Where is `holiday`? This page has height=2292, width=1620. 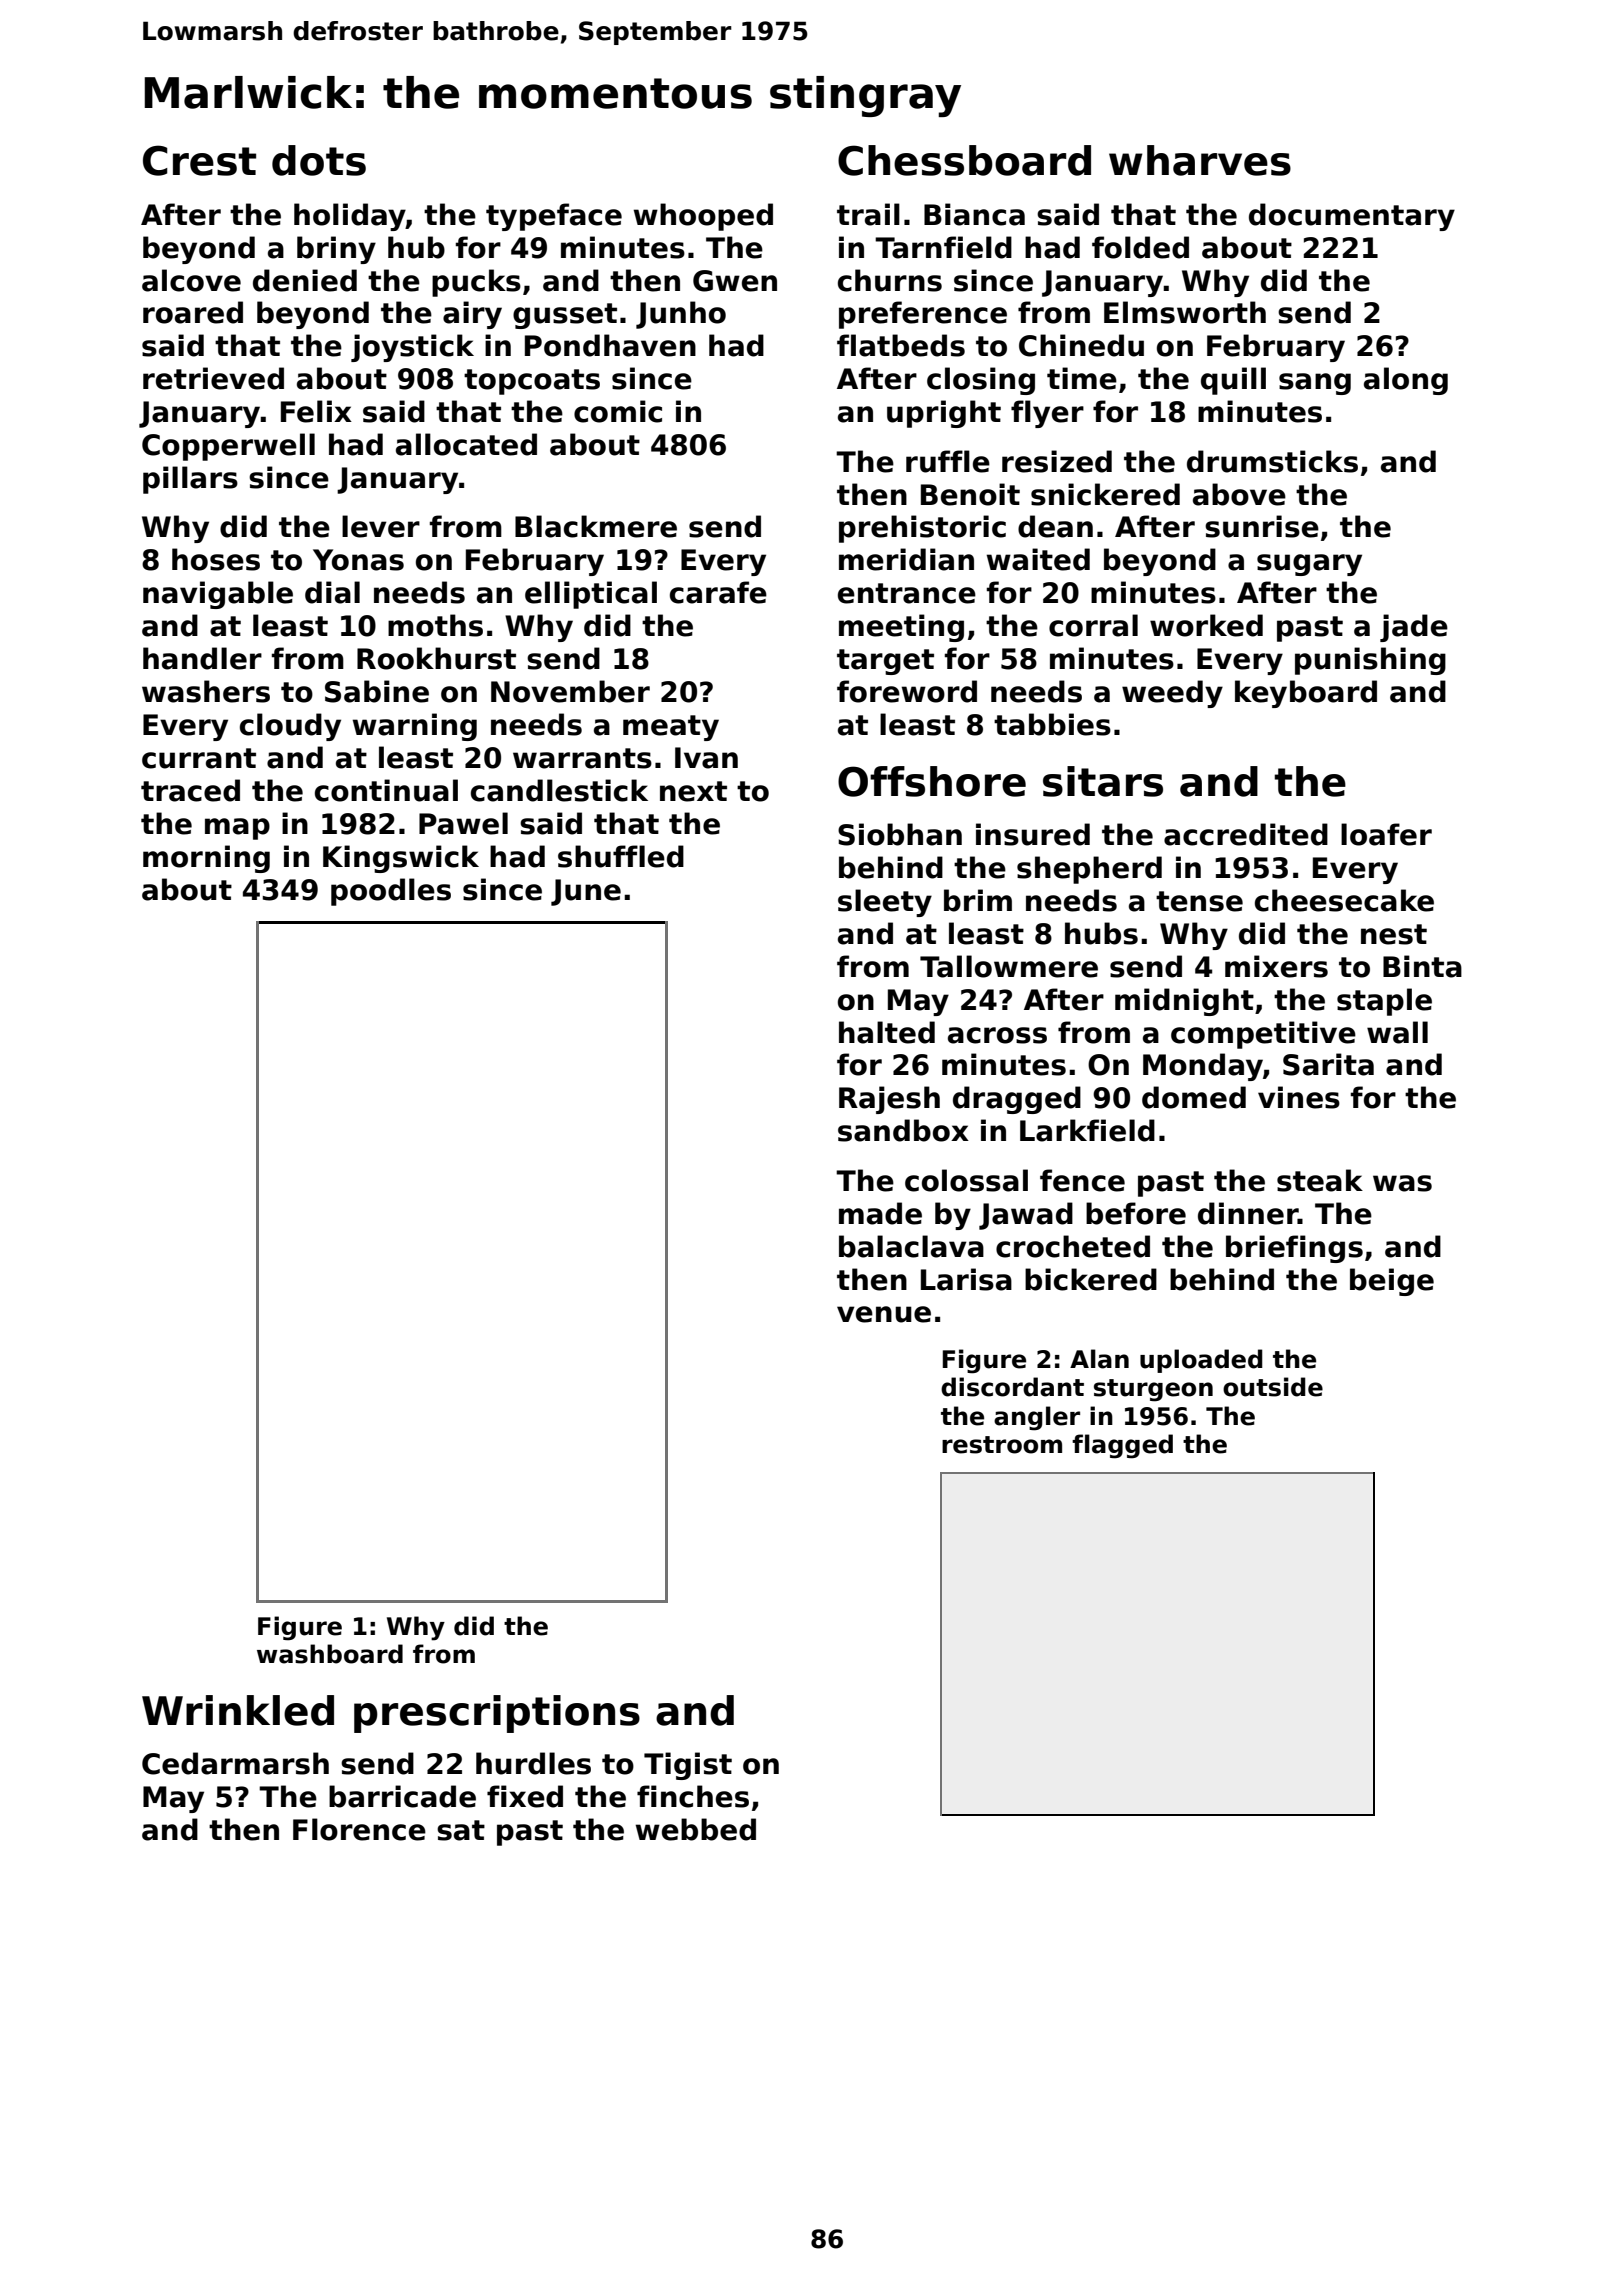
holiday is located at coordinates (350, 217).
